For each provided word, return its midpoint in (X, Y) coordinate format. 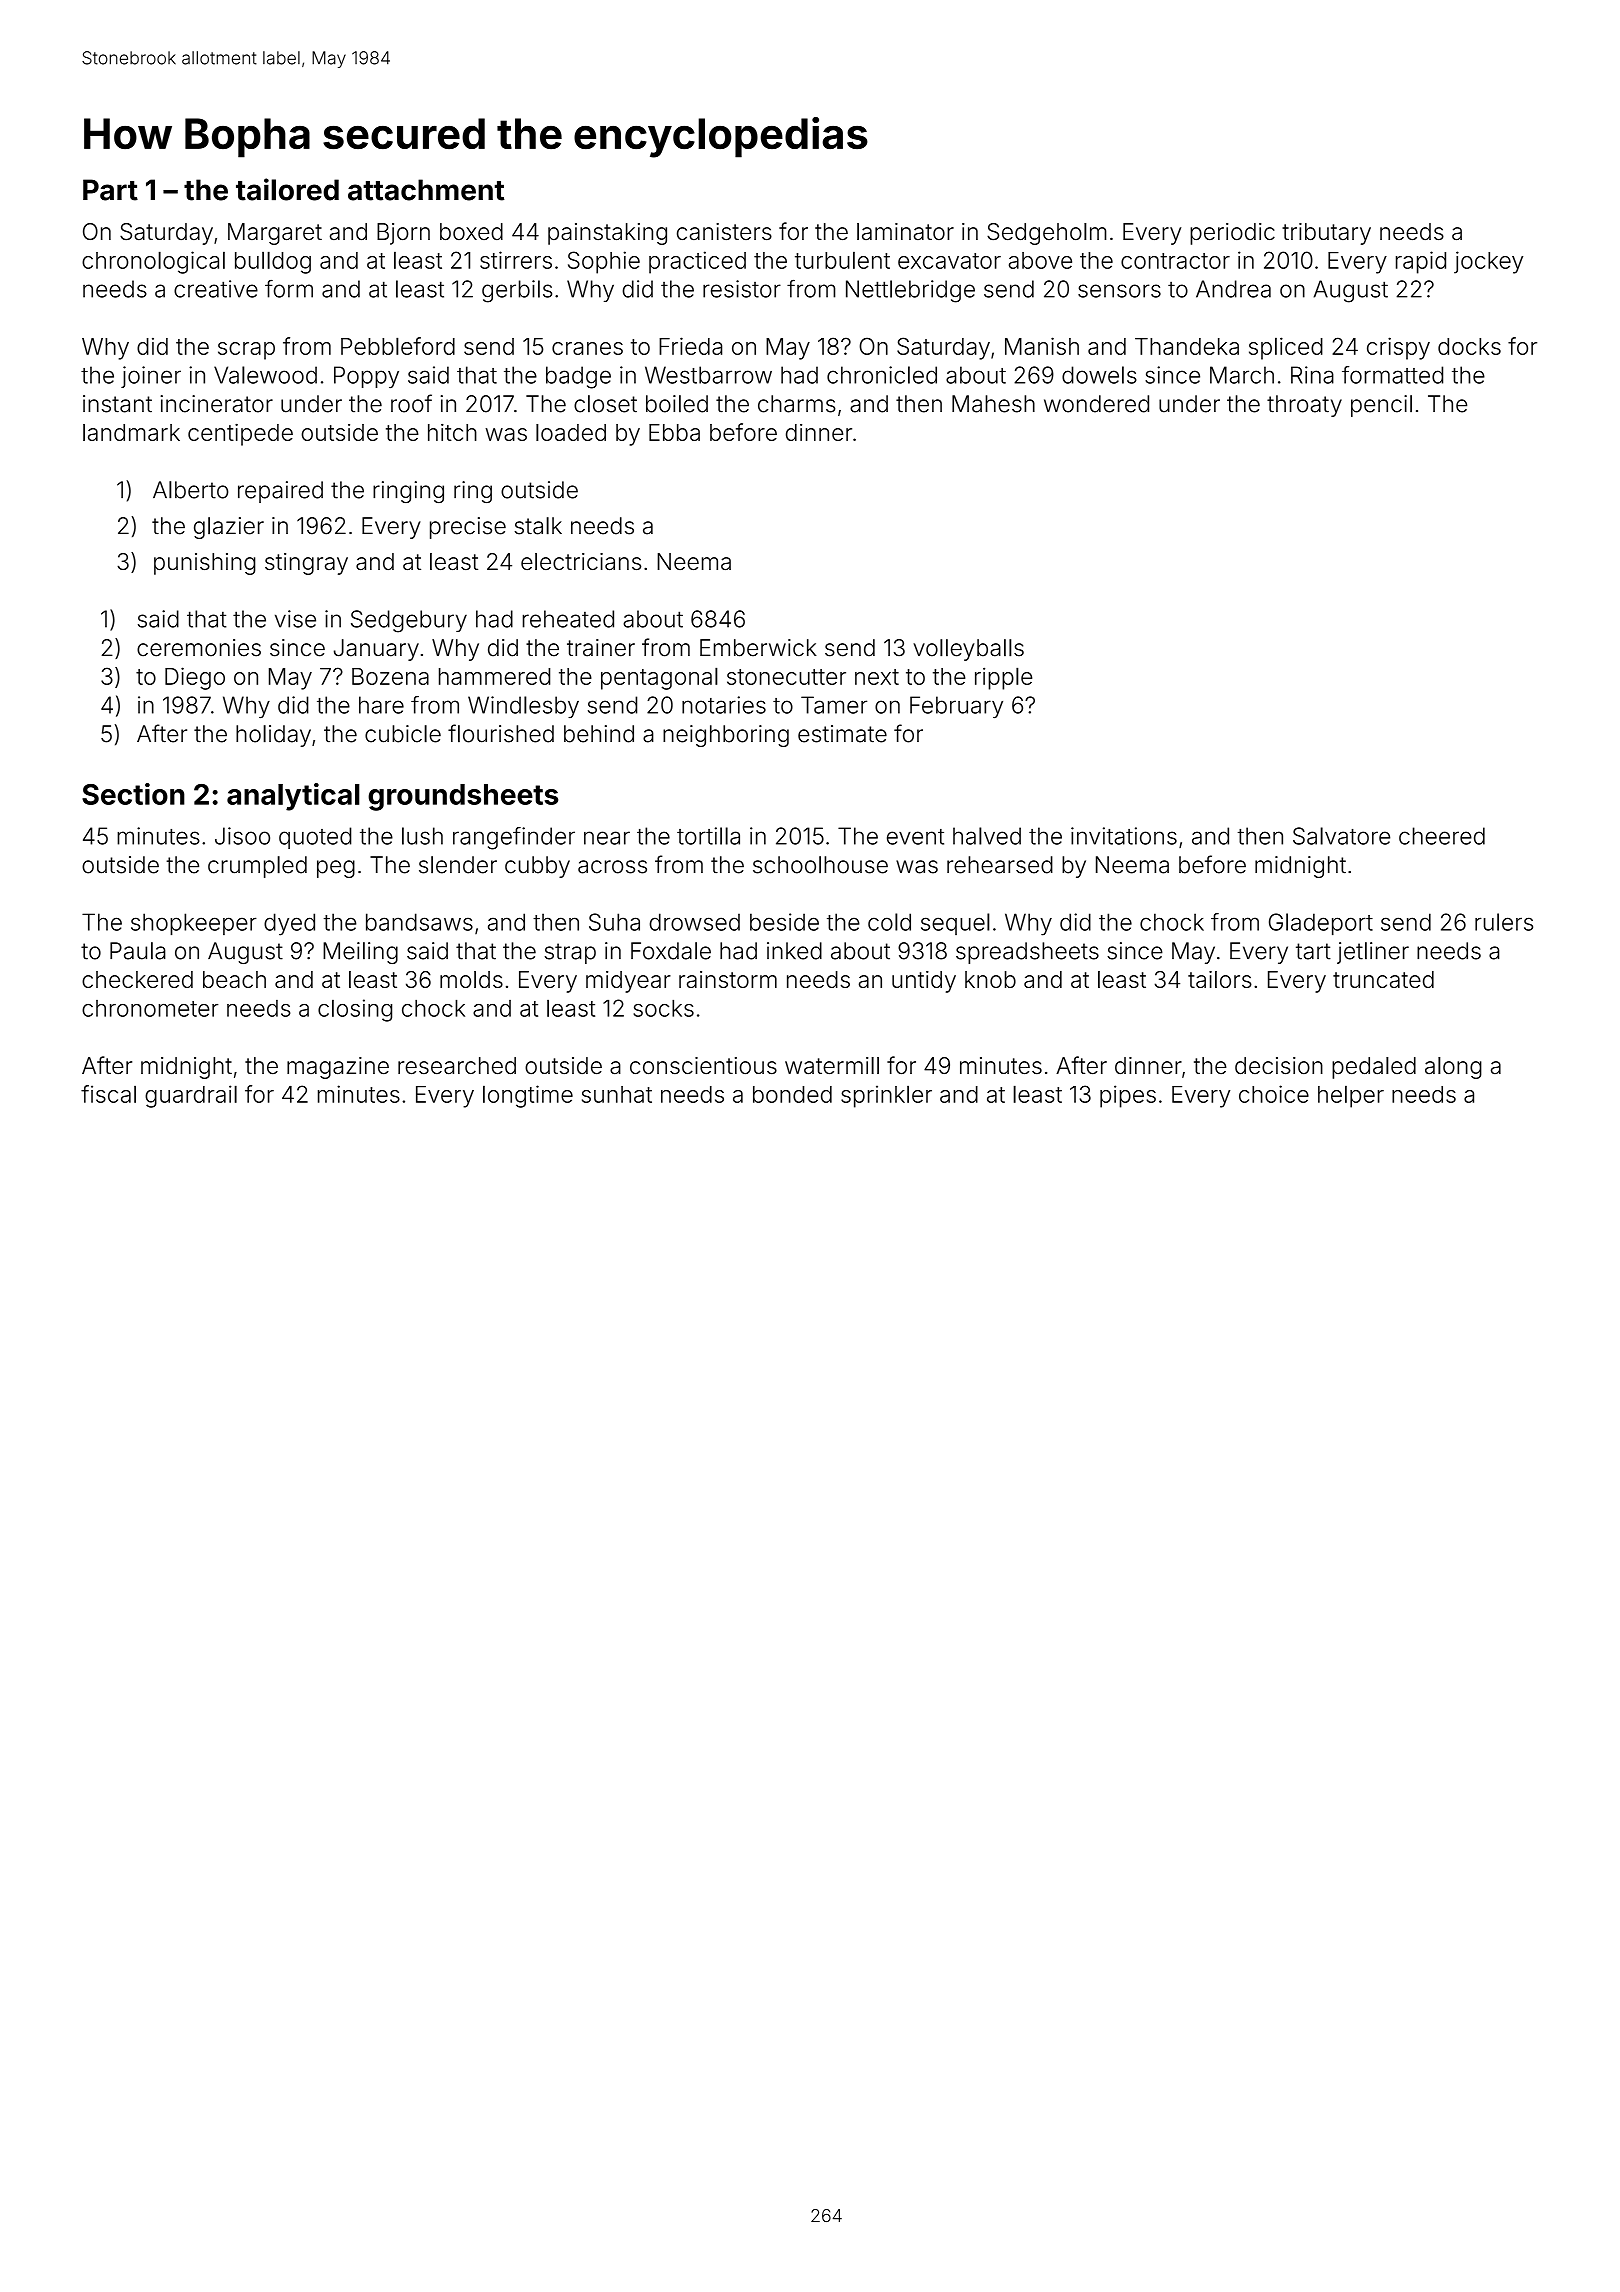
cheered (1442, 836)
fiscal (108, 1094)
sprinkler (886, 1096)
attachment (426, 190)
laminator (905, 231)
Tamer (834, 705)
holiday (273, 736)
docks (1469, 346)
